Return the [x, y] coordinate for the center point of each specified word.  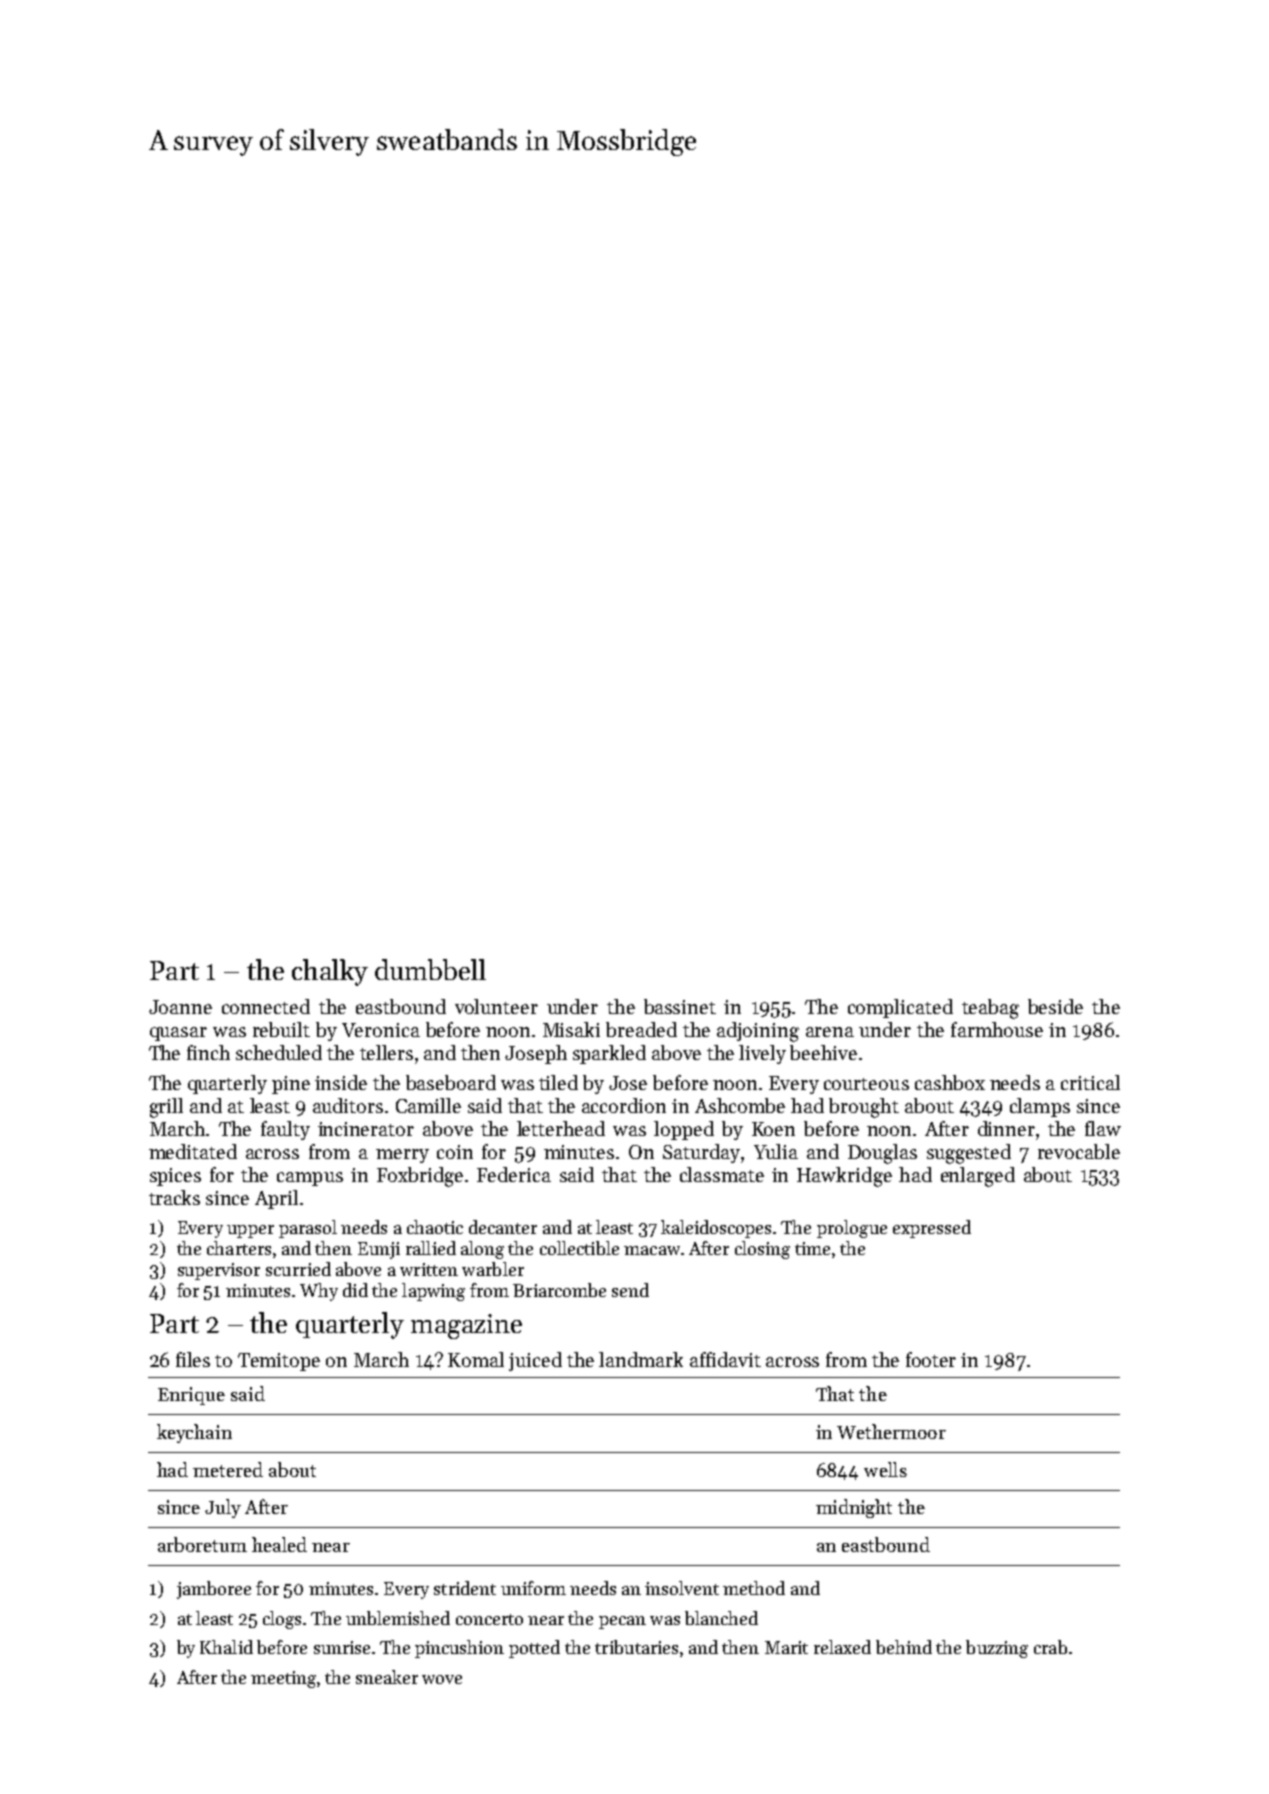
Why [319, 1292]
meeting [283, 1679]
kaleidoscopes [716, 1229]
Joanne [180, 1007]
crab [1050, 1647]
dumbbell [430, 969]
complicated [900, 1008]
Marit [786, 1647]
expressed [932, 1229]
